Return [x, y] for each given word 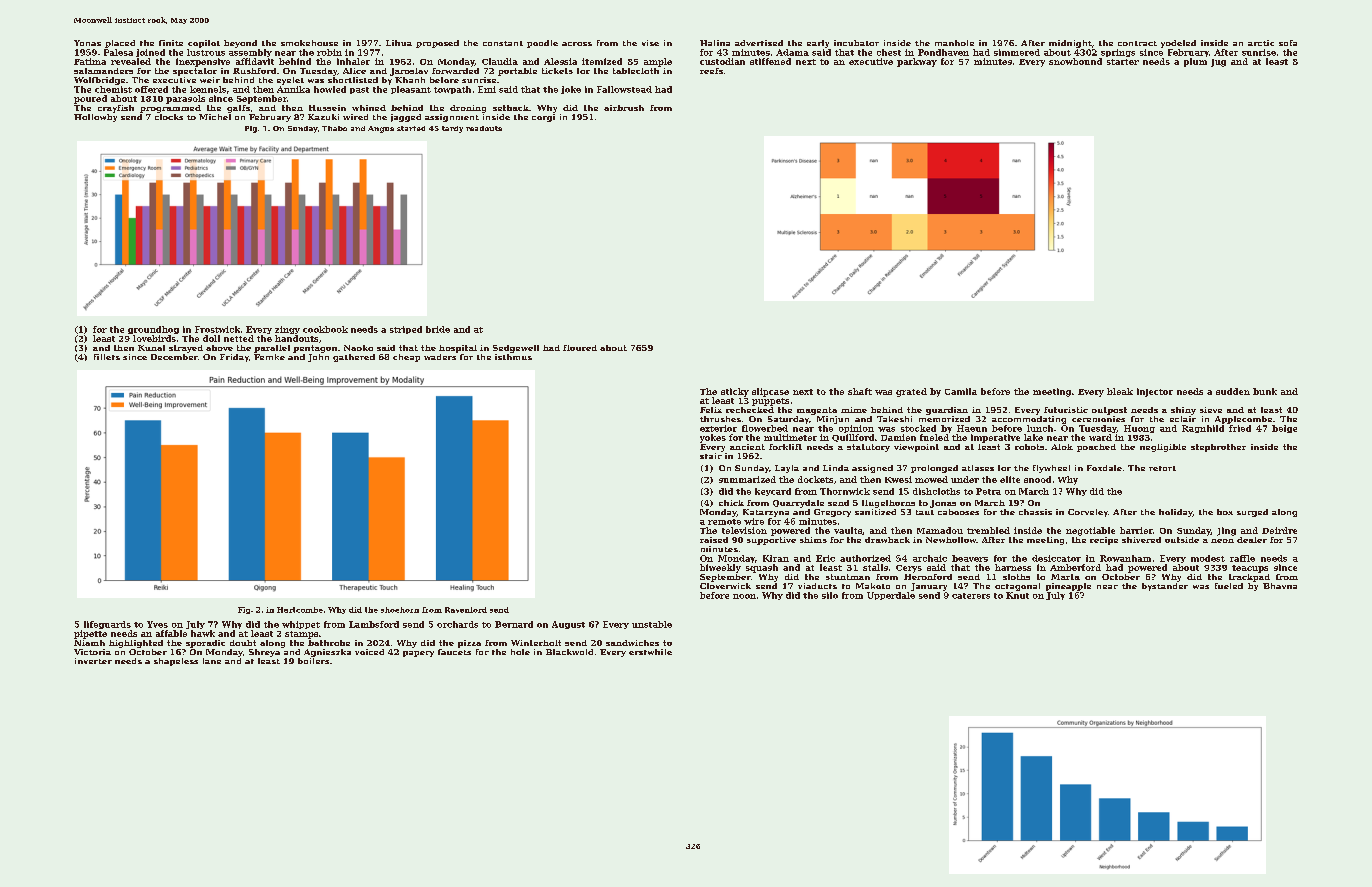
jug [1218, 63]
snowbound [1075, 61]
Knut [1017, 595]
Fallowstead [624, 89]
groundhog [153, 330]
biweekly [720, 568]
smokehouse [309, 43]
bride [438, 329]
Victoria [92, 652]
